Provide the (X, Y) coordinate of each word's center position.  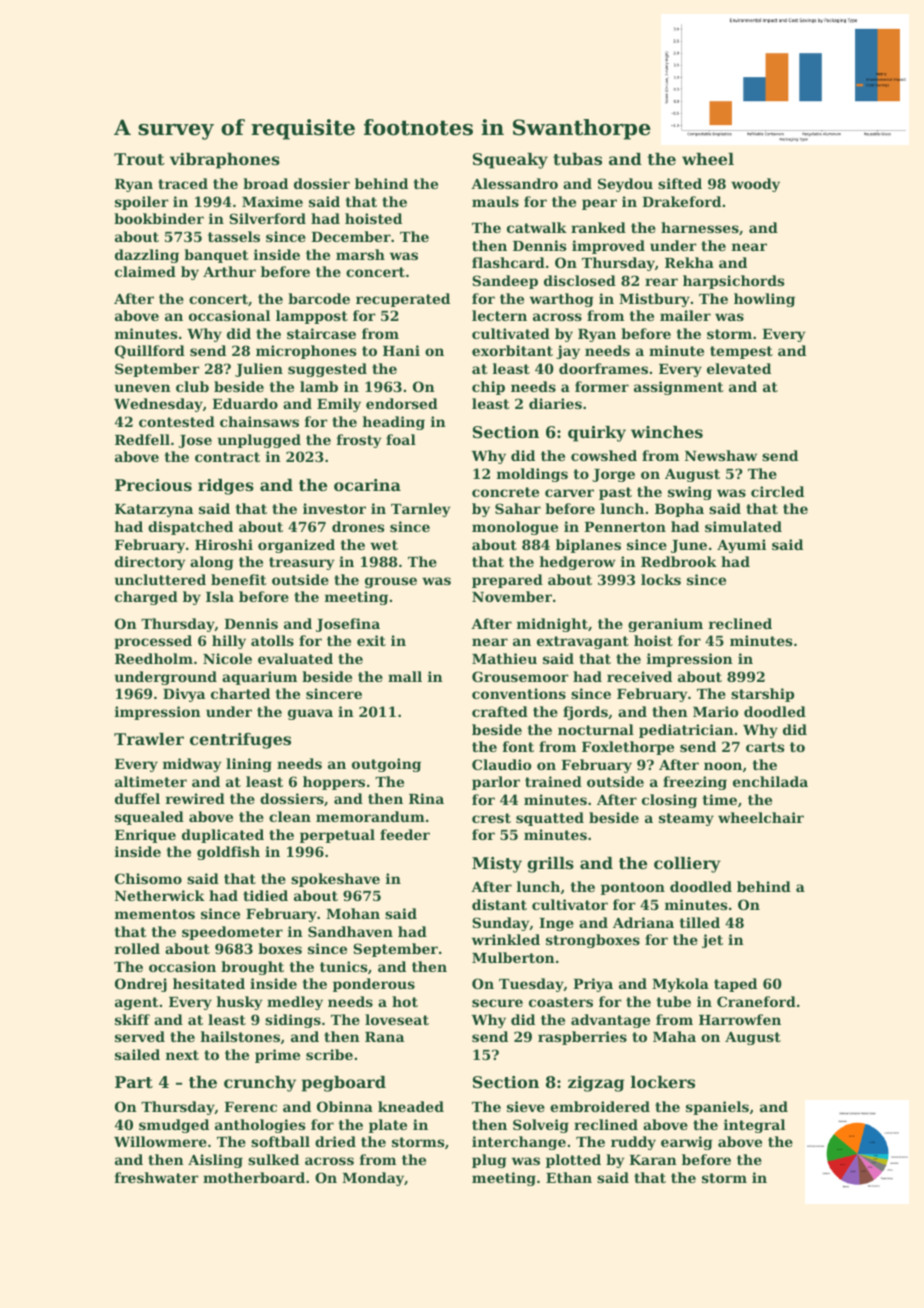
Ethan (569, 1177)
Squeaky (510, 161)
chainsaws (259, 421)
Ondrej (141, 985)
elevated (739, 368)
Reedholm (154, 658)
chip (488, 388)
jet (712, 941)
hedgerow (578, 563)
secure (497, 1003)
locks (661, 579)
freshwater (157, 1177)
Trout (139, 159)
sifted (680, 183)
